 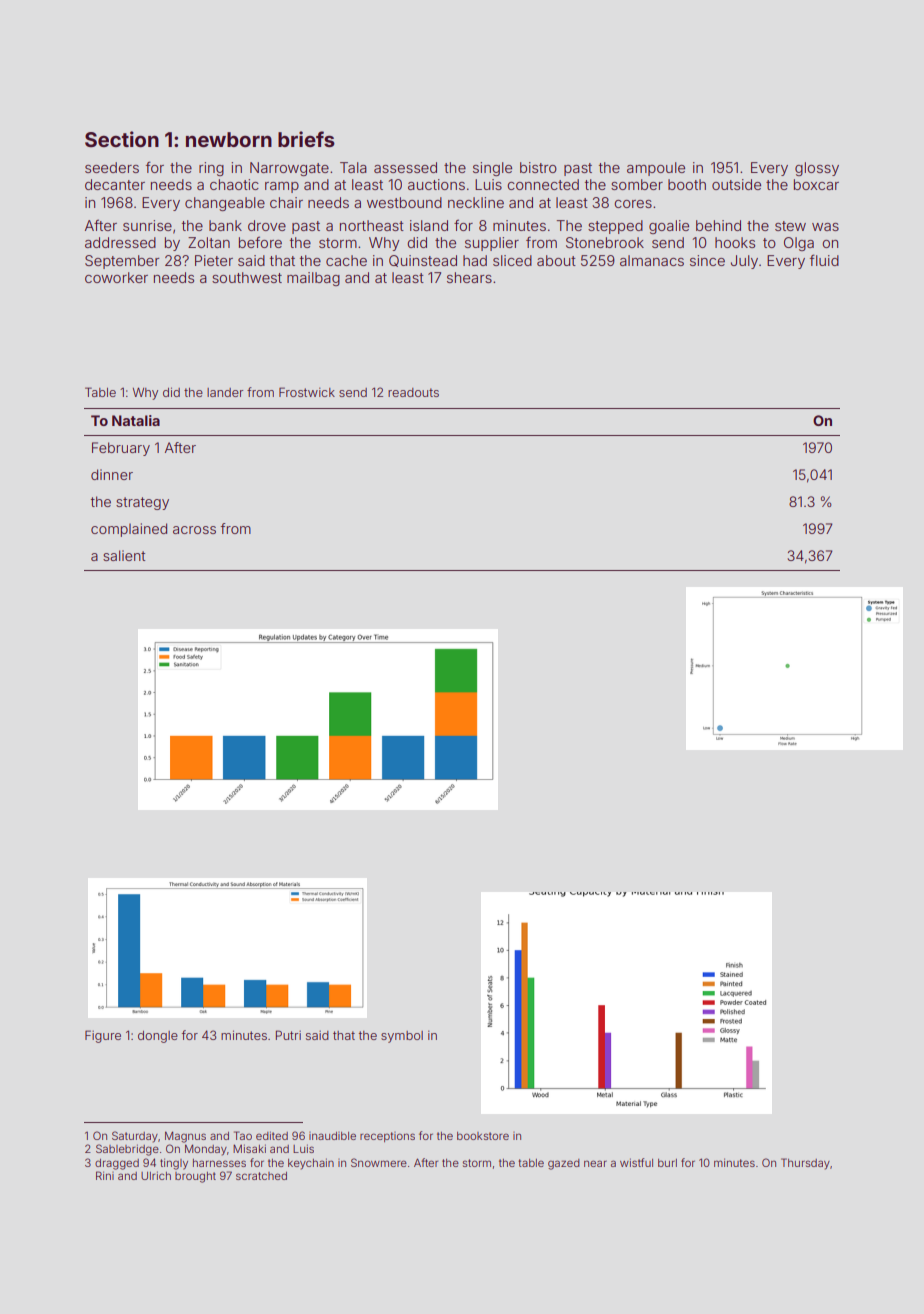 I want to click on since, so click(x=707, y=260).
